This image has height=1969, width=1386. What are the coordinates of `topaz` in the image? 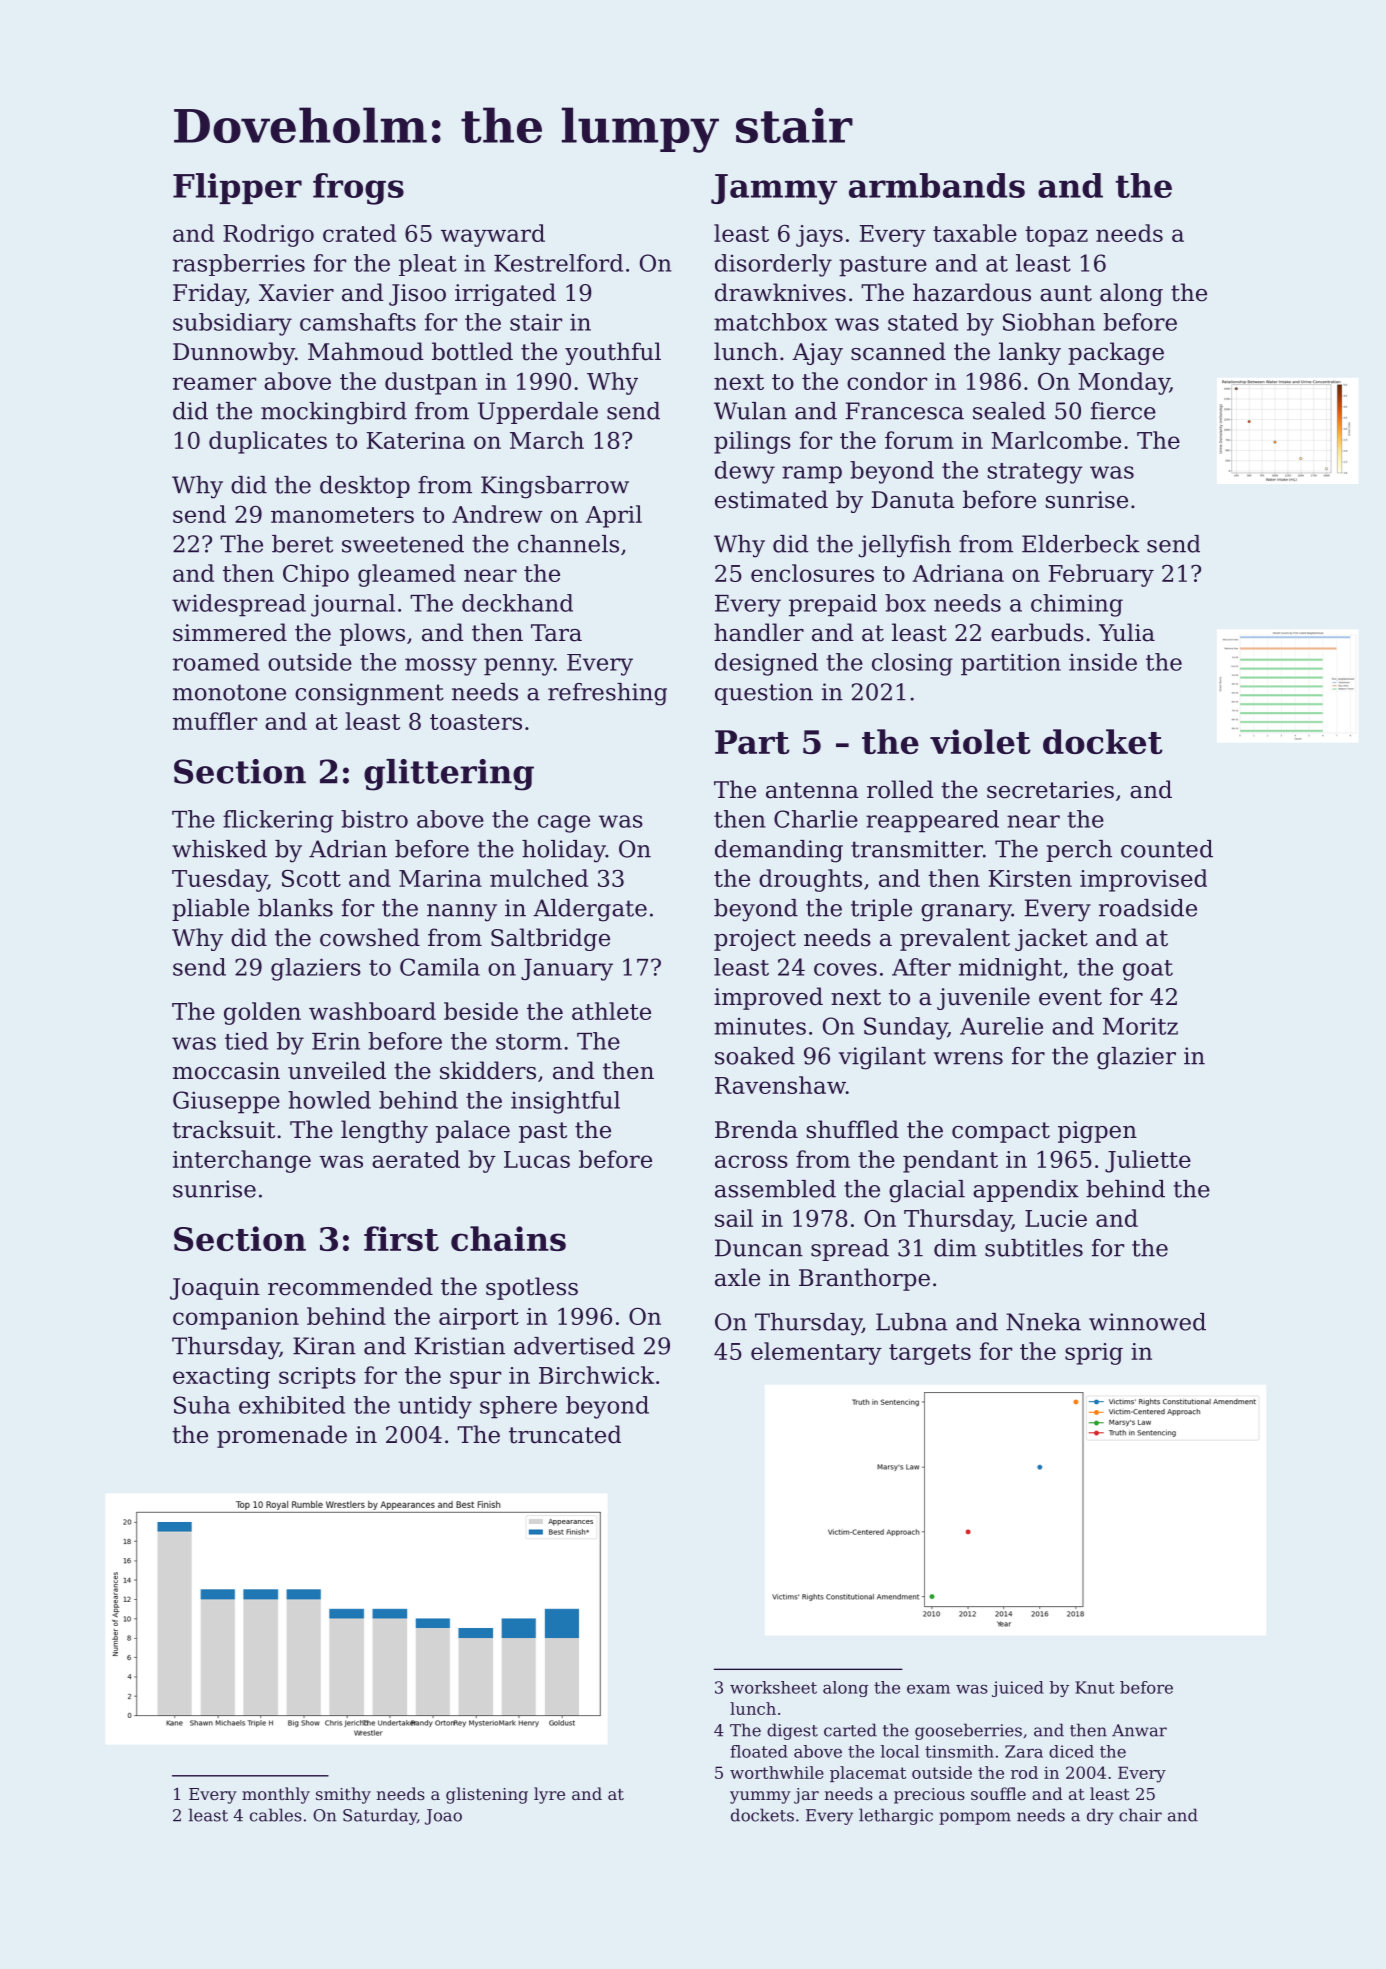 It's located at (1056, 236).
